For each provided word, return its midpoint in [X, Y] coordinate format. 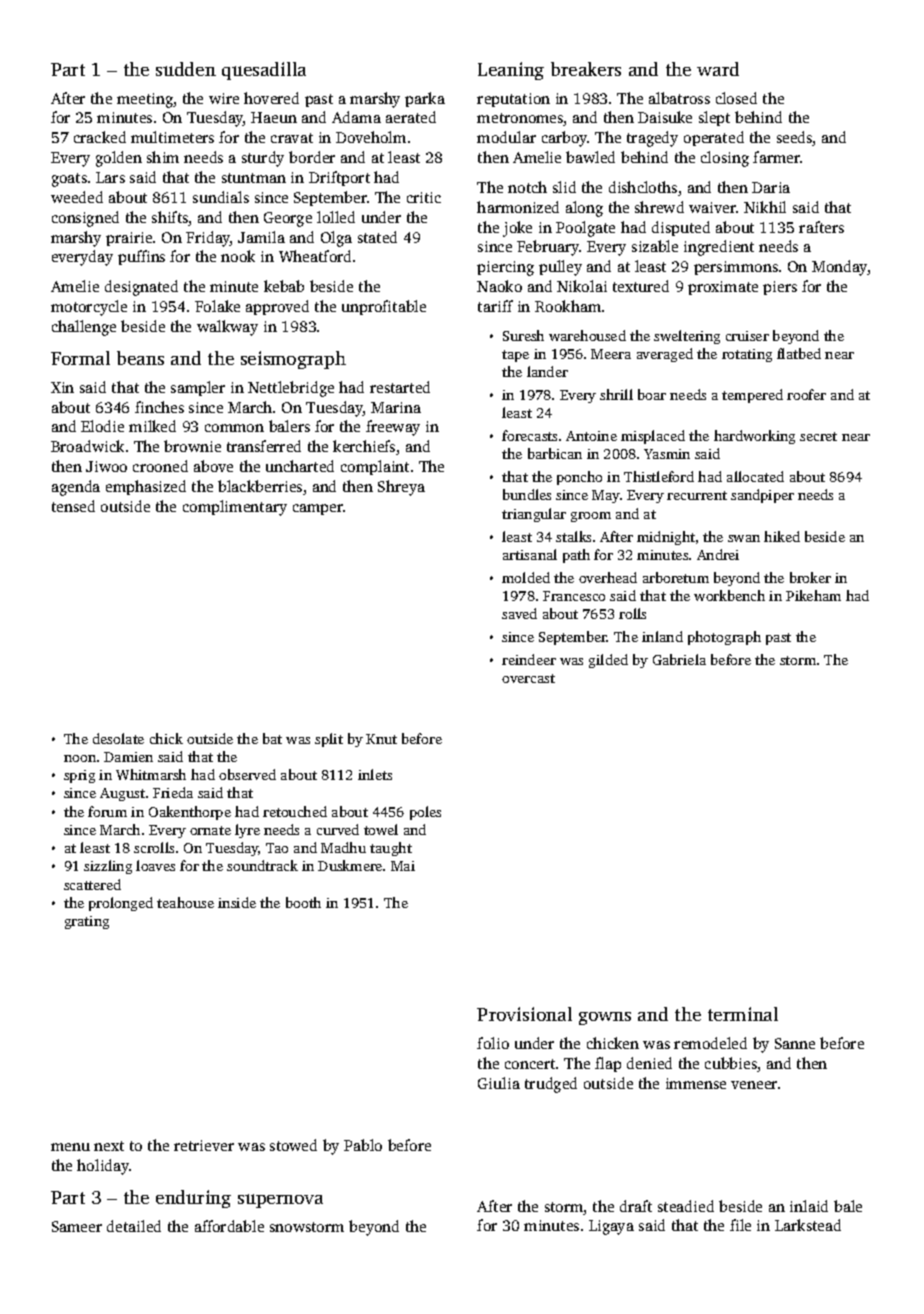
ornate [210, 830]
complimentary [235, 508]
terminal [743, 1014]
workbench [729, 595]
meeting [145, 100]
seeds [795, 138]
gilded [608, 661]
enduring [193, 1199]
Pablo [363, 1145]
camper [318, 509]
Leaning [511, 71]
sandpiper [762, 496]
